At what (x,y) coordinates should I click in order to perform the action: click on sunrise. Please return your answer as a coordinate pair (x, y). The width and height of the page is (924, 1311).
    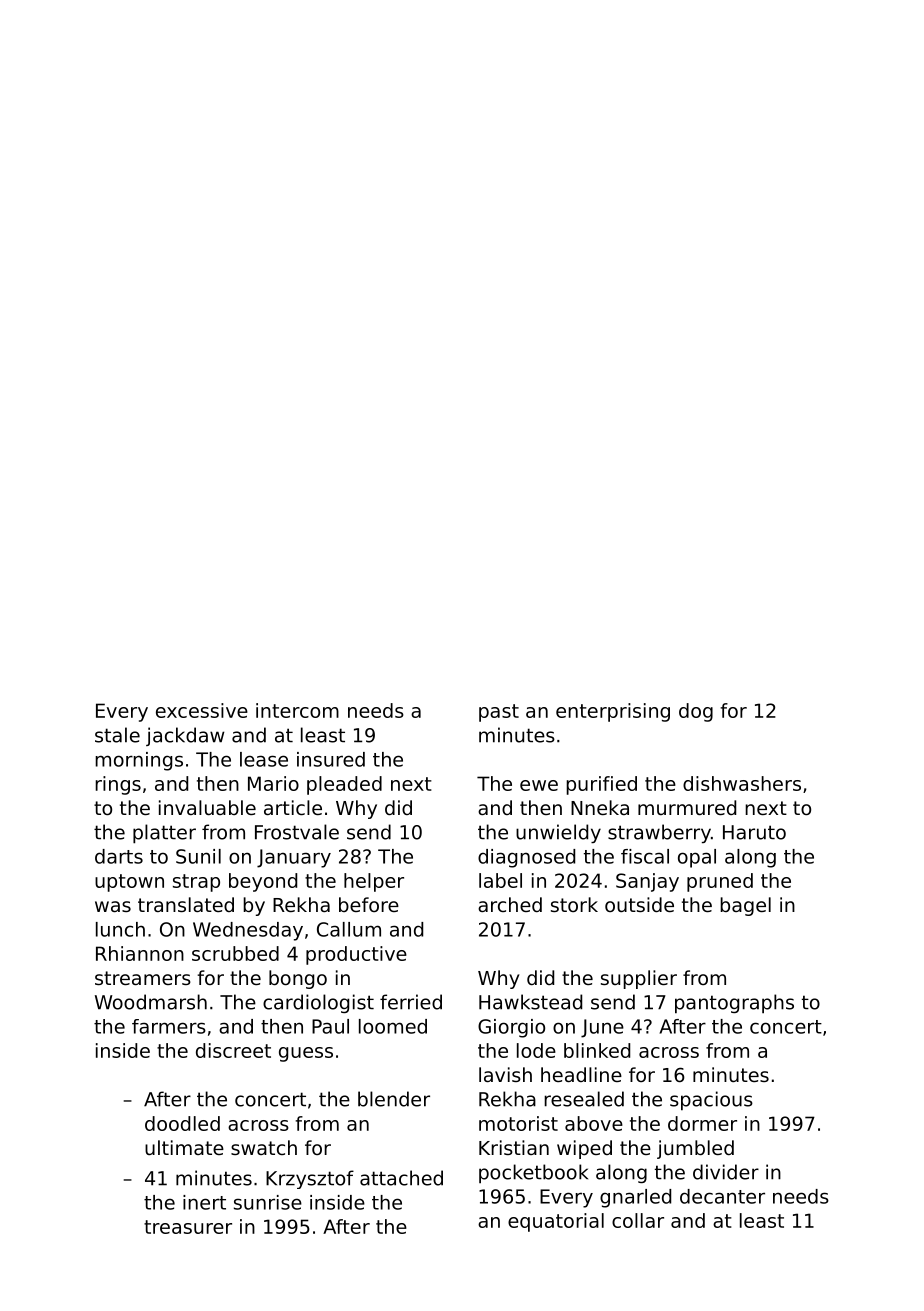
    Looking at the image, I should click on (268, 1202).
